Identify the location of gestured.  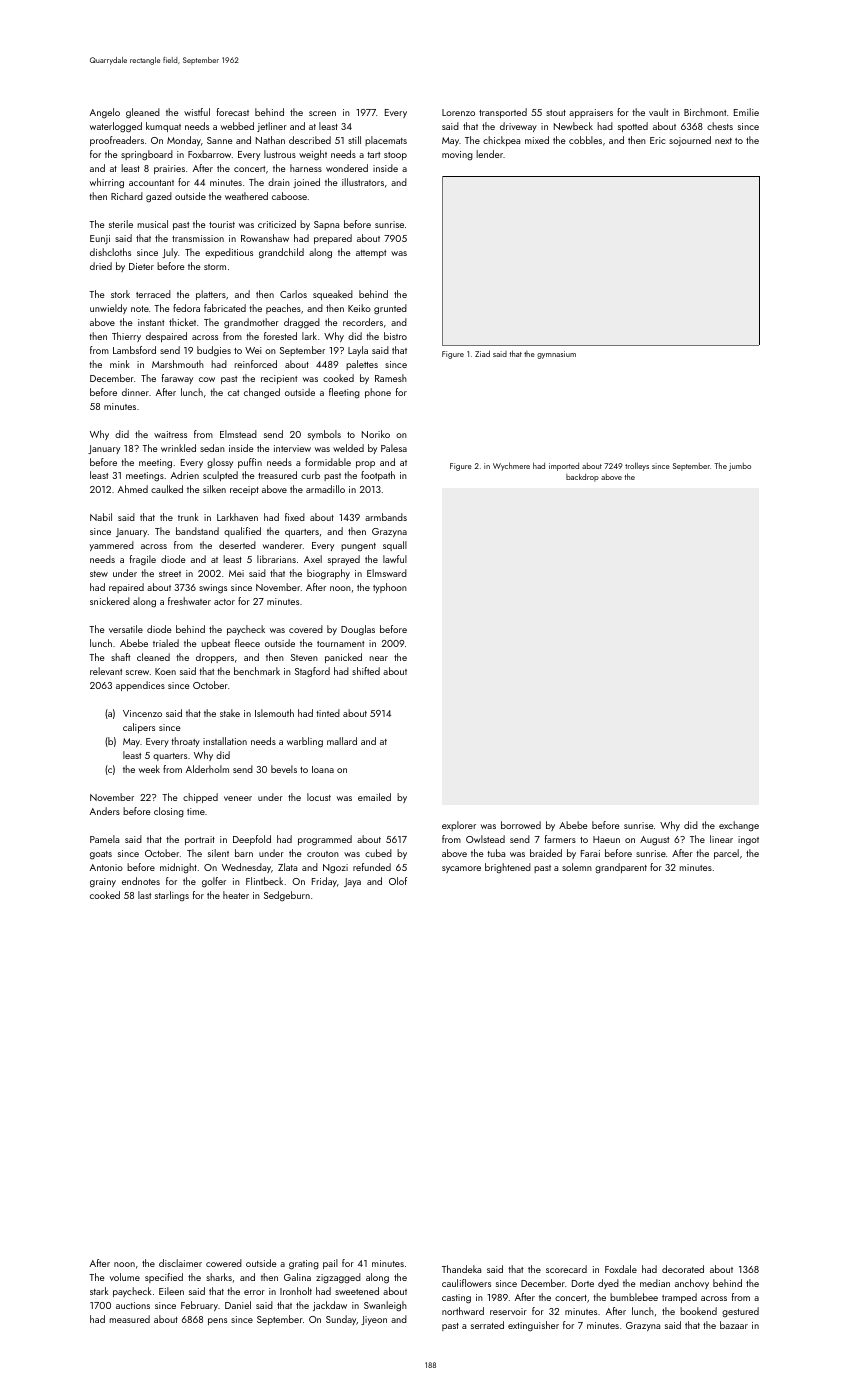
(740, 1312).
